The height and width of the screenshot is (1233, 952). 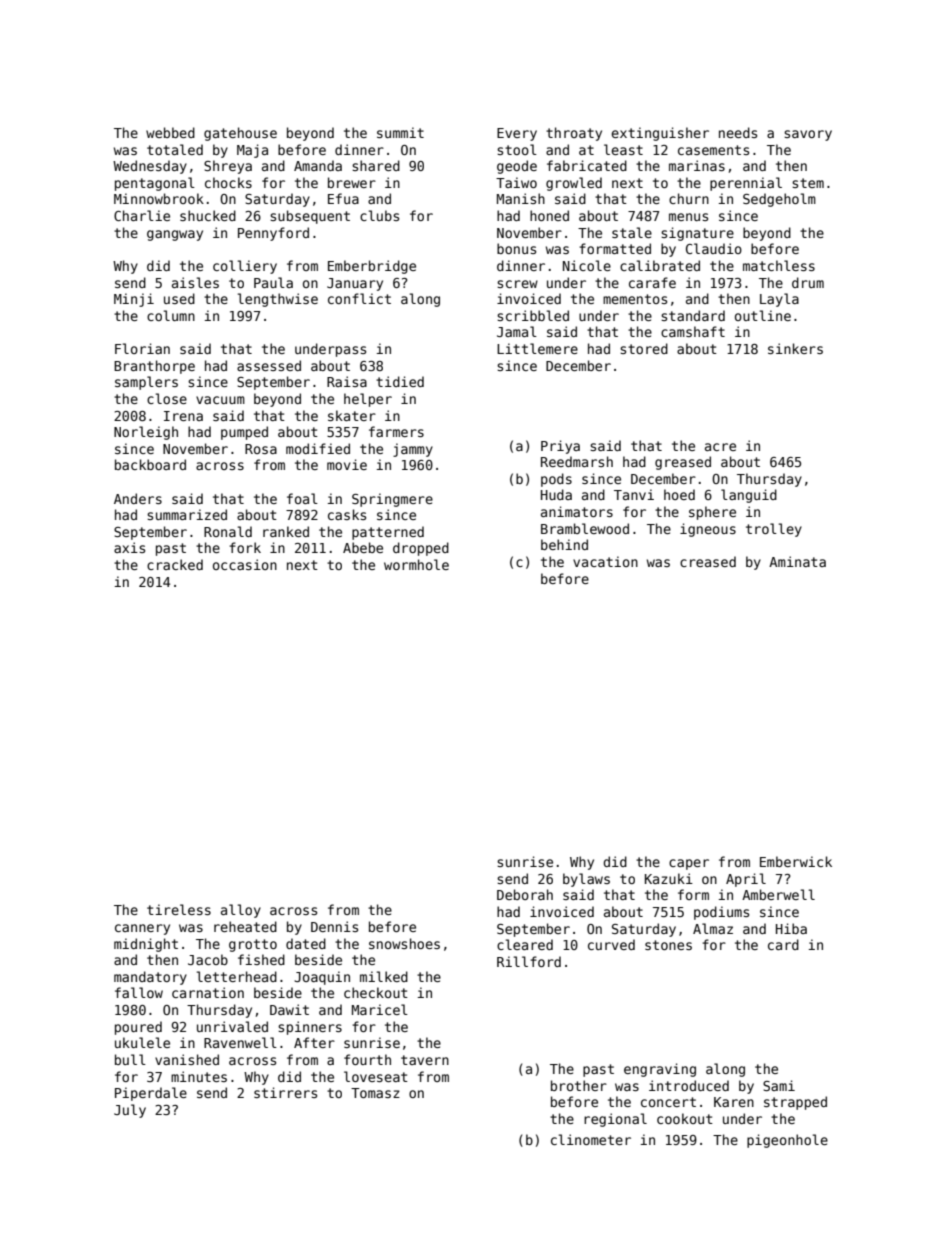 I want to click on foal, so click(x=302, y=498).
